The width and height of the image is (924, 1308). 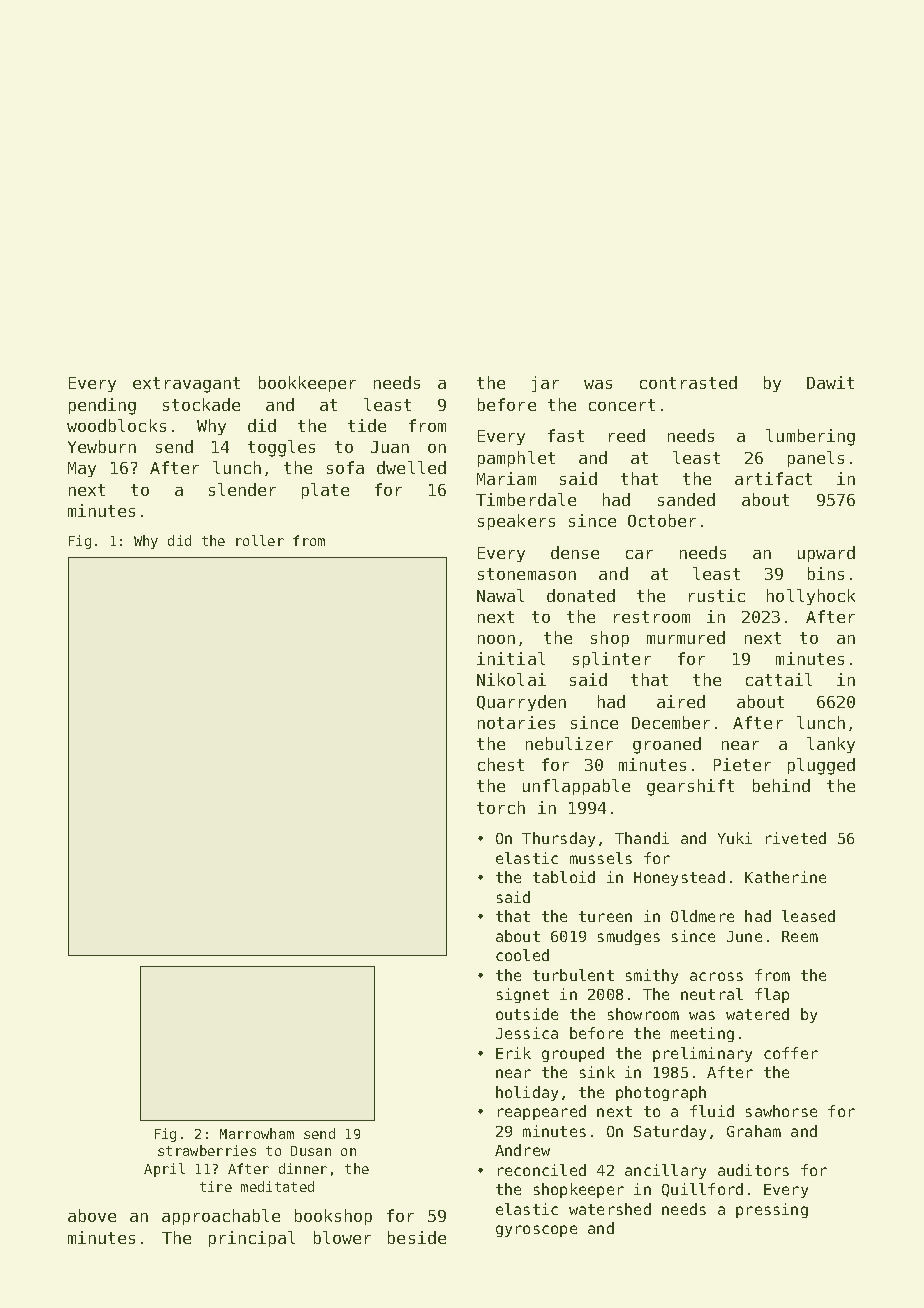 What do you see at coordinates (688, 382) in the image?
I see `contrasted` at bounding box center [688, 382].
